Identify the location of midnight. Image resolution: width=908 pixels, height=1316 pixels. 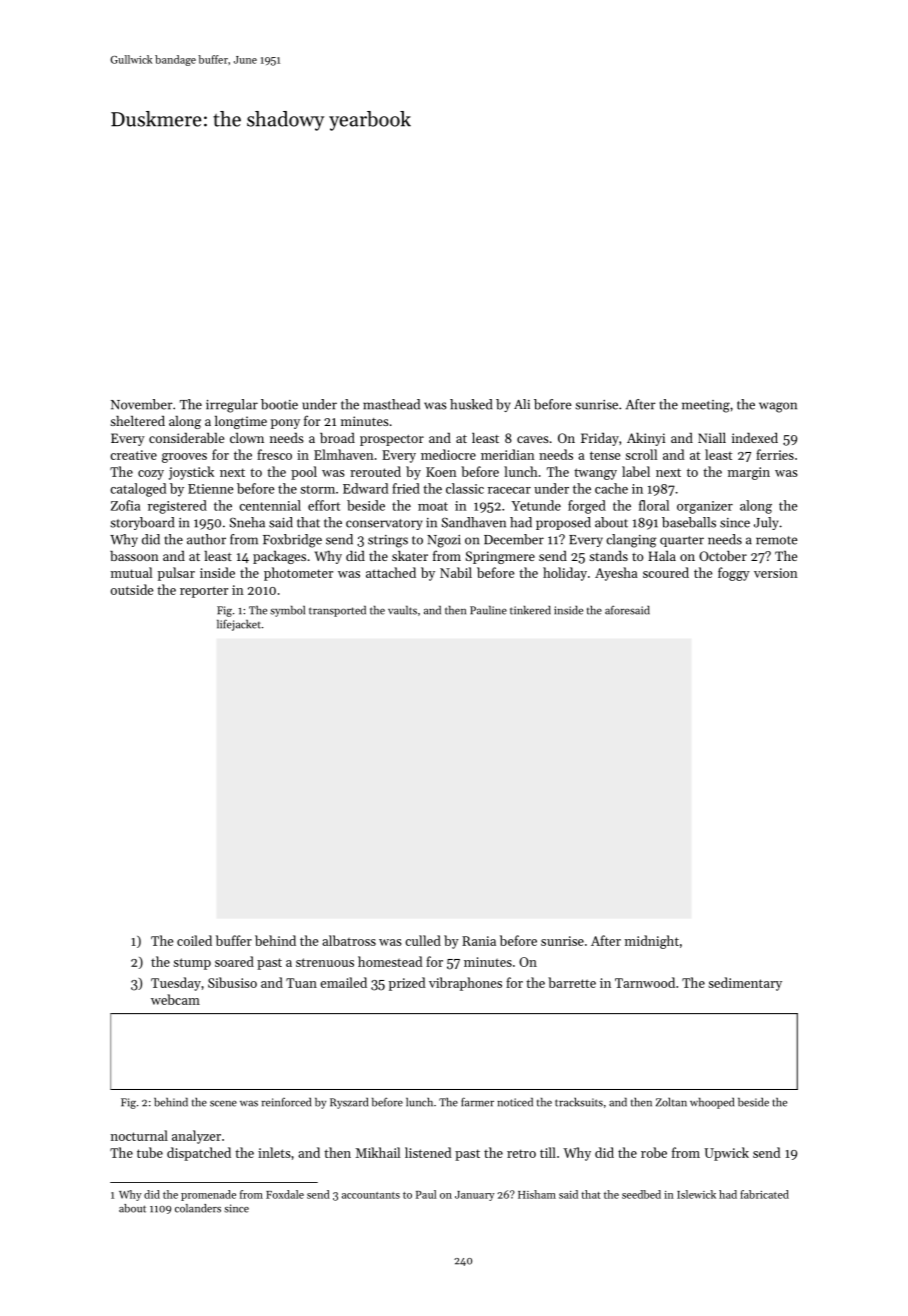
(652, 942).
